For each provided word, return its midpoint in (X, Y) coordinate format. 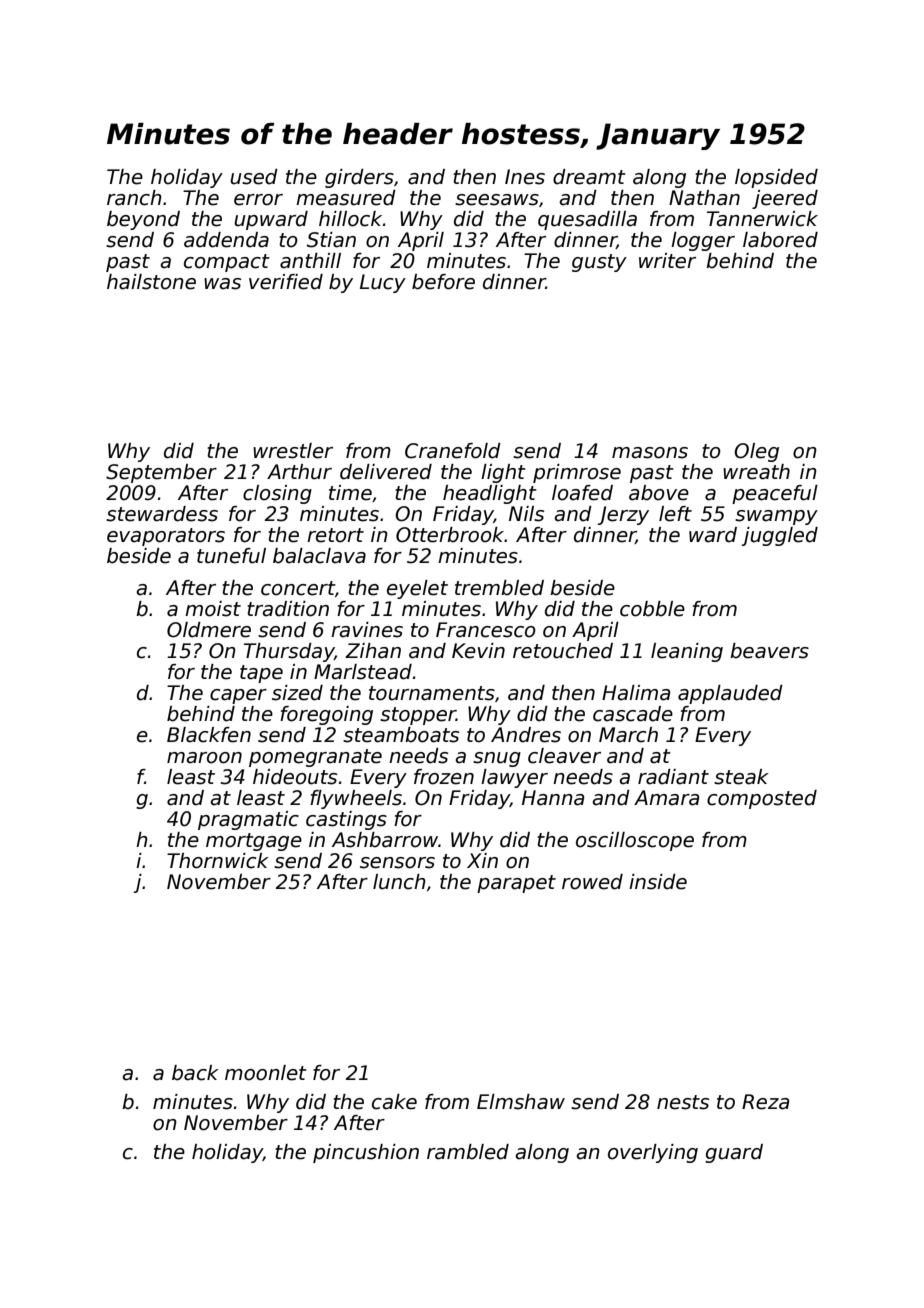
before (443, 282)
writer (667, 261)
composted (762, 799)
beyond (143, 220)
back (195, 1073)
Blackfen (209, 735)
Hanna (553, 798)
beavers (769, 651)
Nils (526, 514)
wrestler (293, 451)
